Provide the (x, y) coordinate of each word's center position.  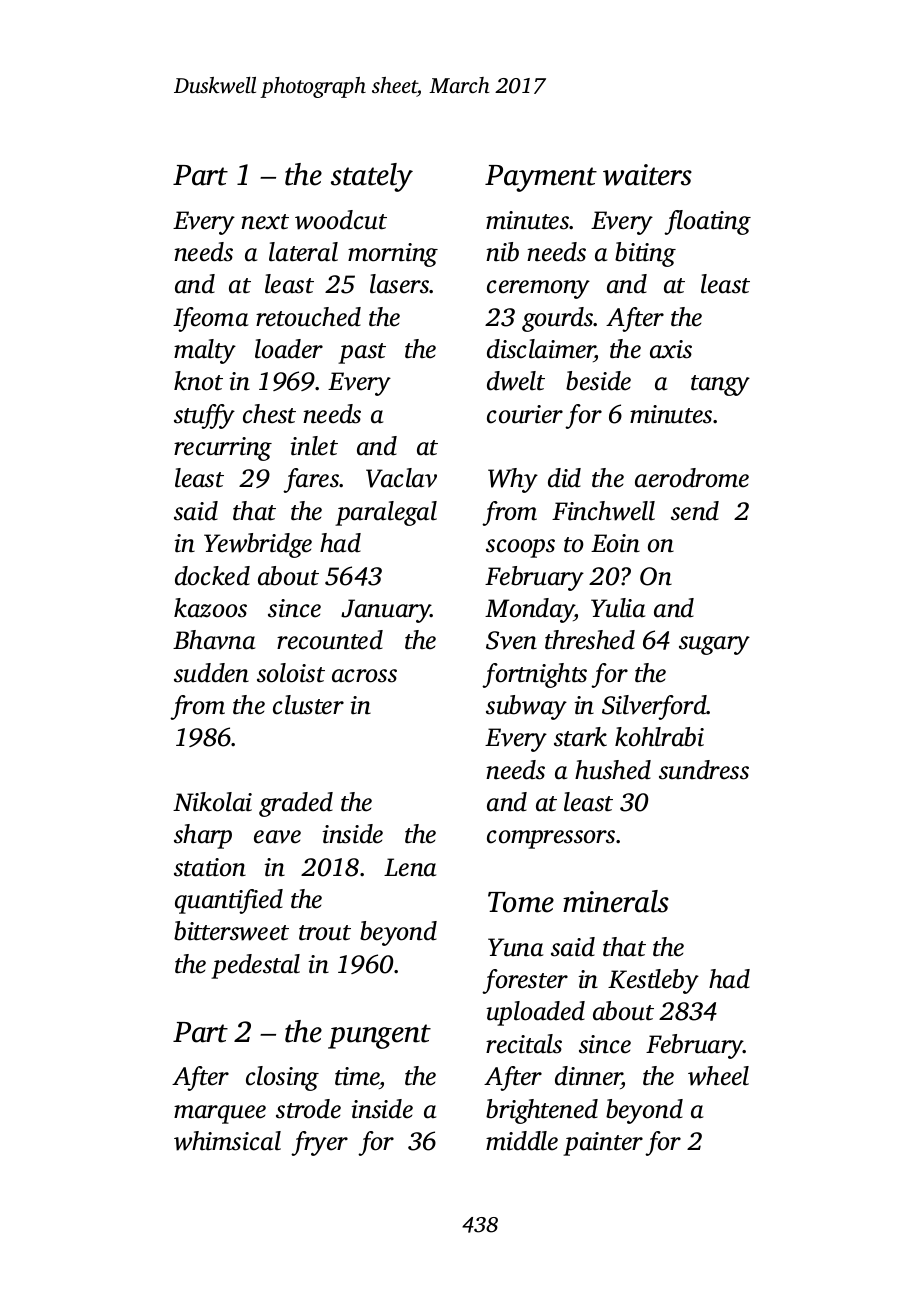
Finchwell (603, 511)
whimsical (227, 1141)
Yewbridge (258, 545)
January (386, 611)
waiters (647, 175)
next (265, 222)
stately (372, 177)
